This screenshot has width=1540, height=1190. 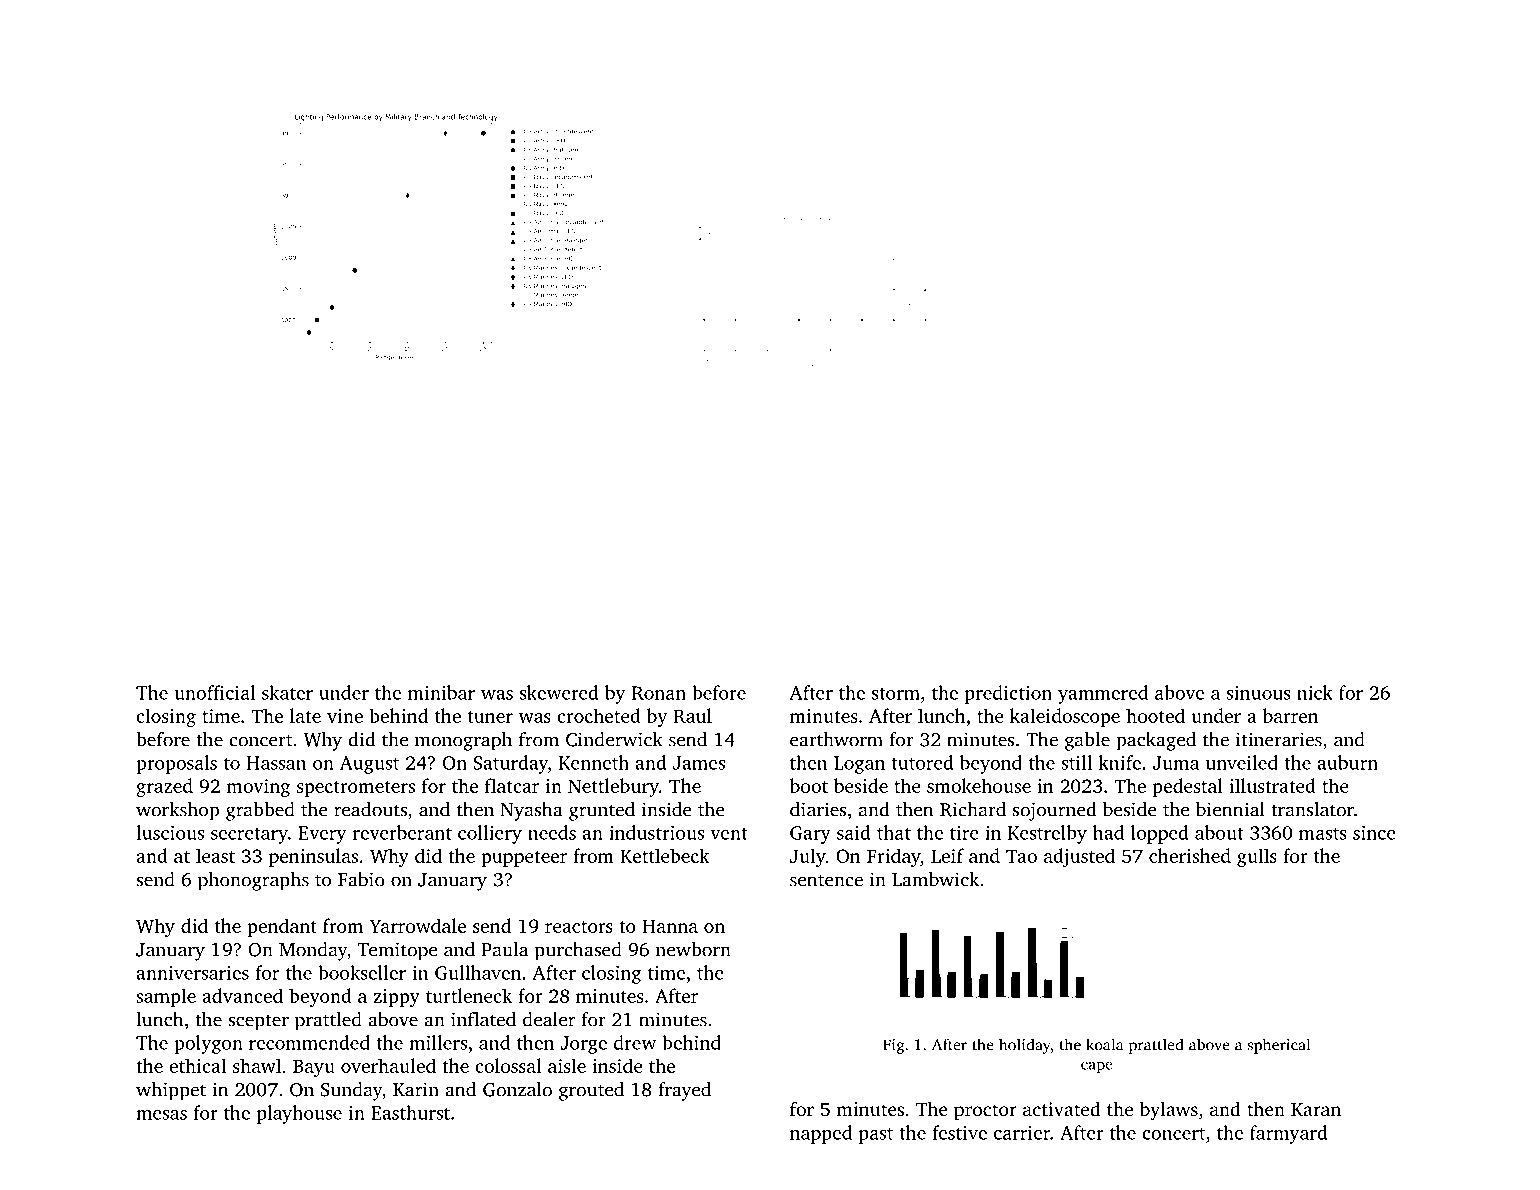 What do you see at coordinates (253, 881) in the screenshot?
I see `phonographs` at bounding box center [253, 881].
